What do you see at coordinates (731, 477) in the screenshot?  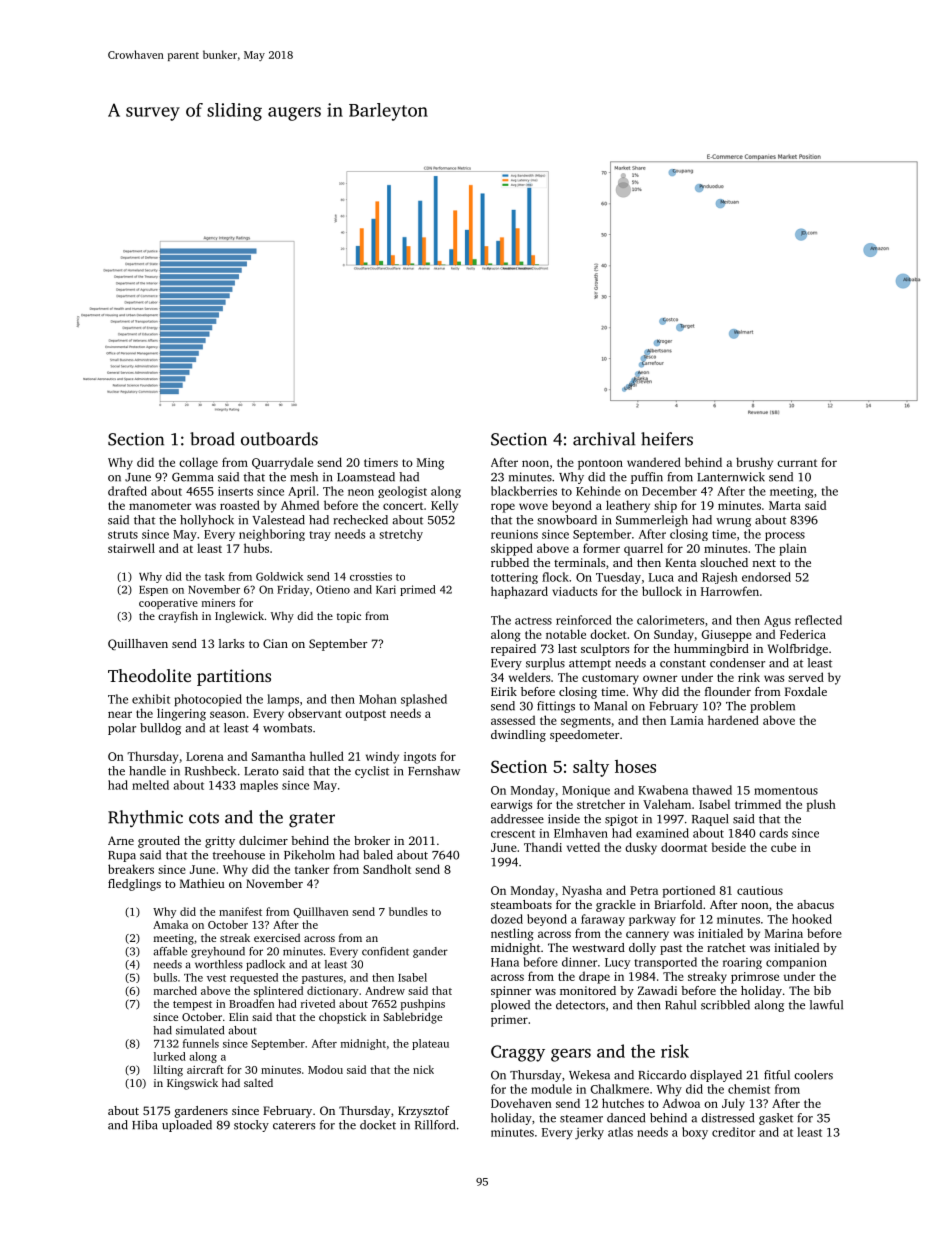 I see `Lanternwick` at bounding box center [731, 477].
